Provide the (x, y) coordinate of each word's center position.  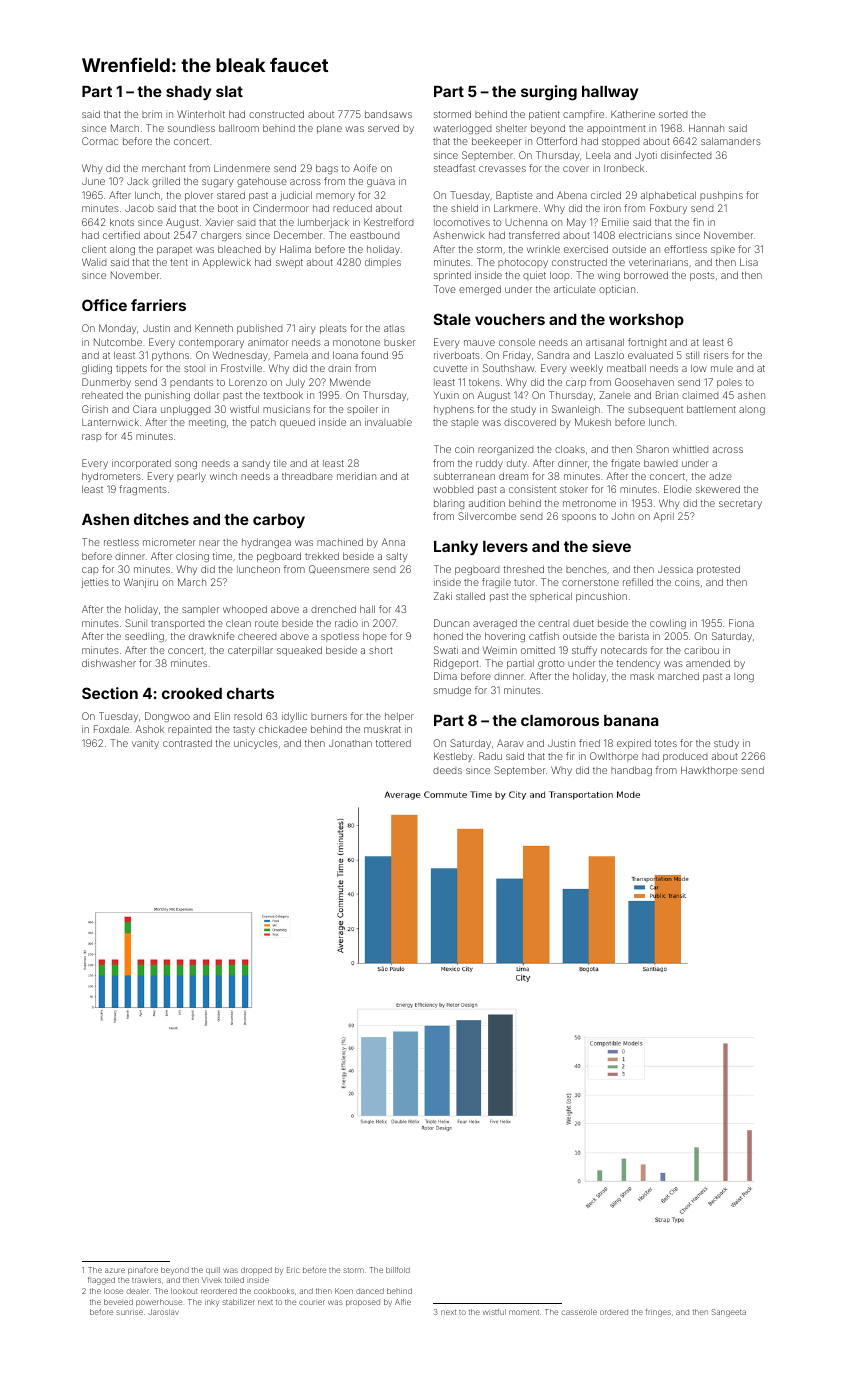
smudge (452, 691)
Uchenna (526, 222)
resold (248, 716)
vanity (145, 744)
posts (702, 276)
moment (524, 1312)
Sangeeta (729, 1313)
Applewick (226, 263)
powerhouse (159, 1303)
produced (685, 757)
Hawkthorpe (709, 771)
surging (549, 93)
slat (229, 91)
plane (329, 129)
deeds (447, 771)
